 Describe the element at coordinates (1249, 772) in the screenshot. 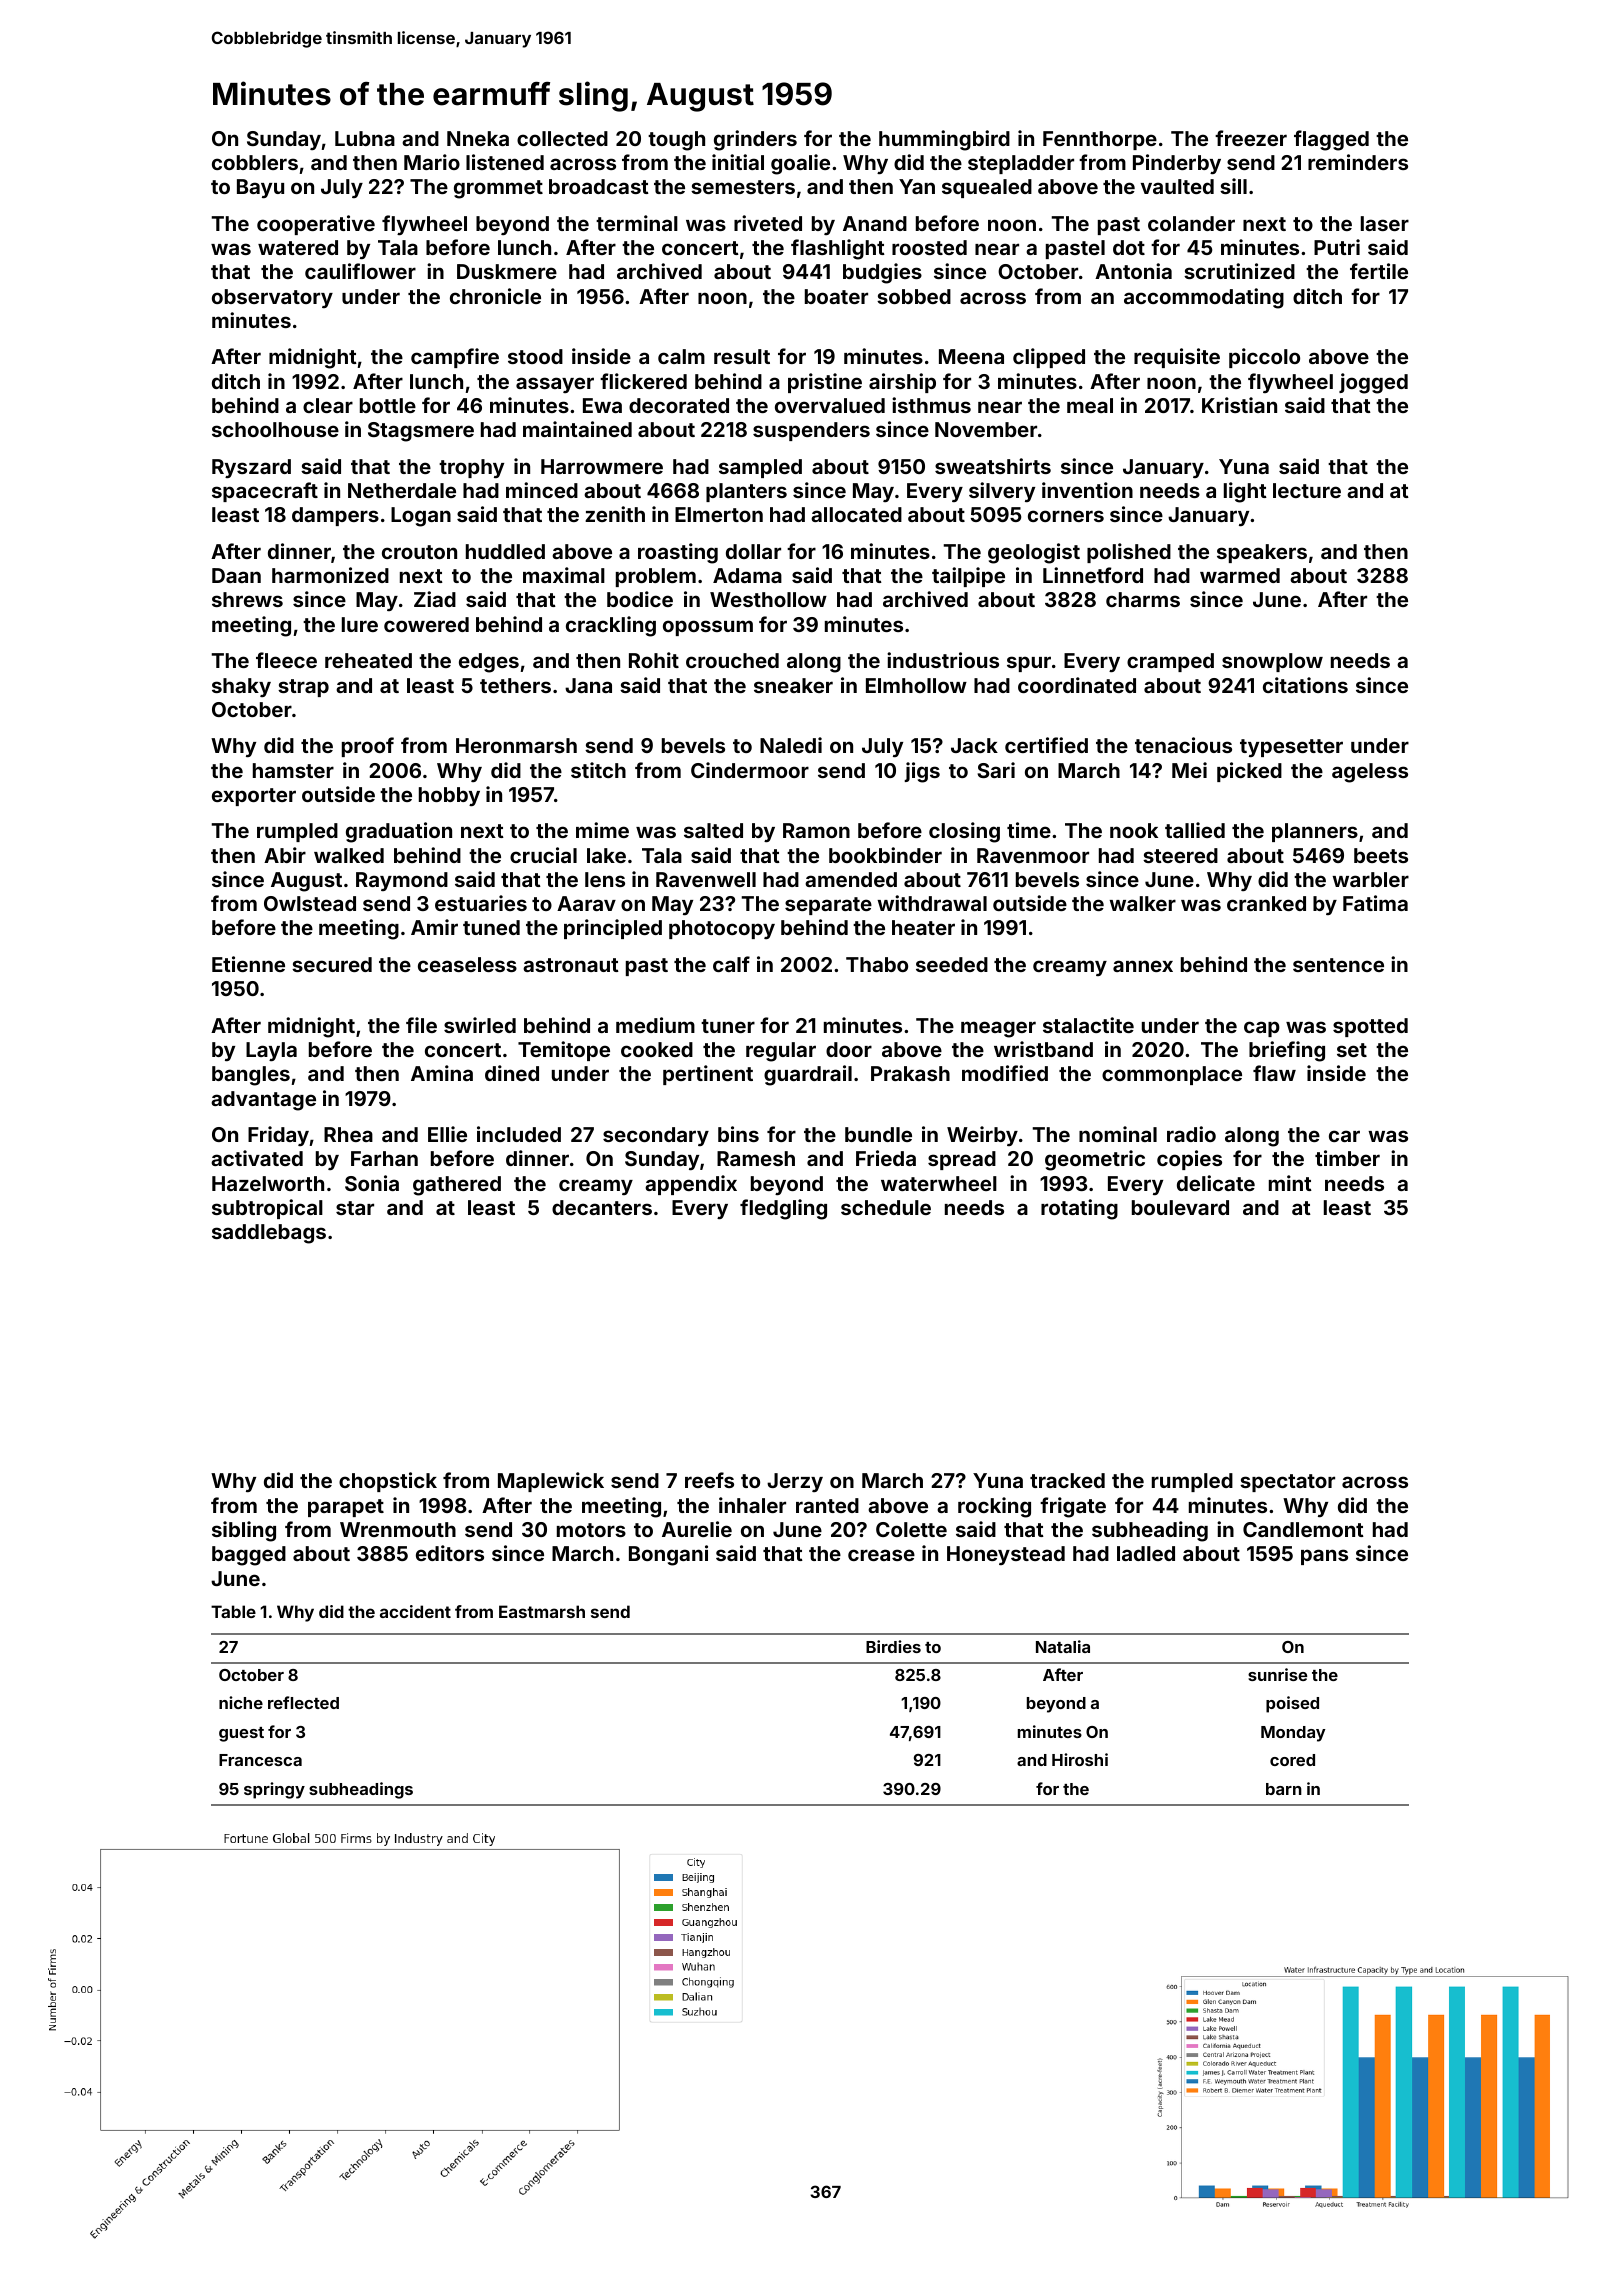

I see `picked` at that location.
